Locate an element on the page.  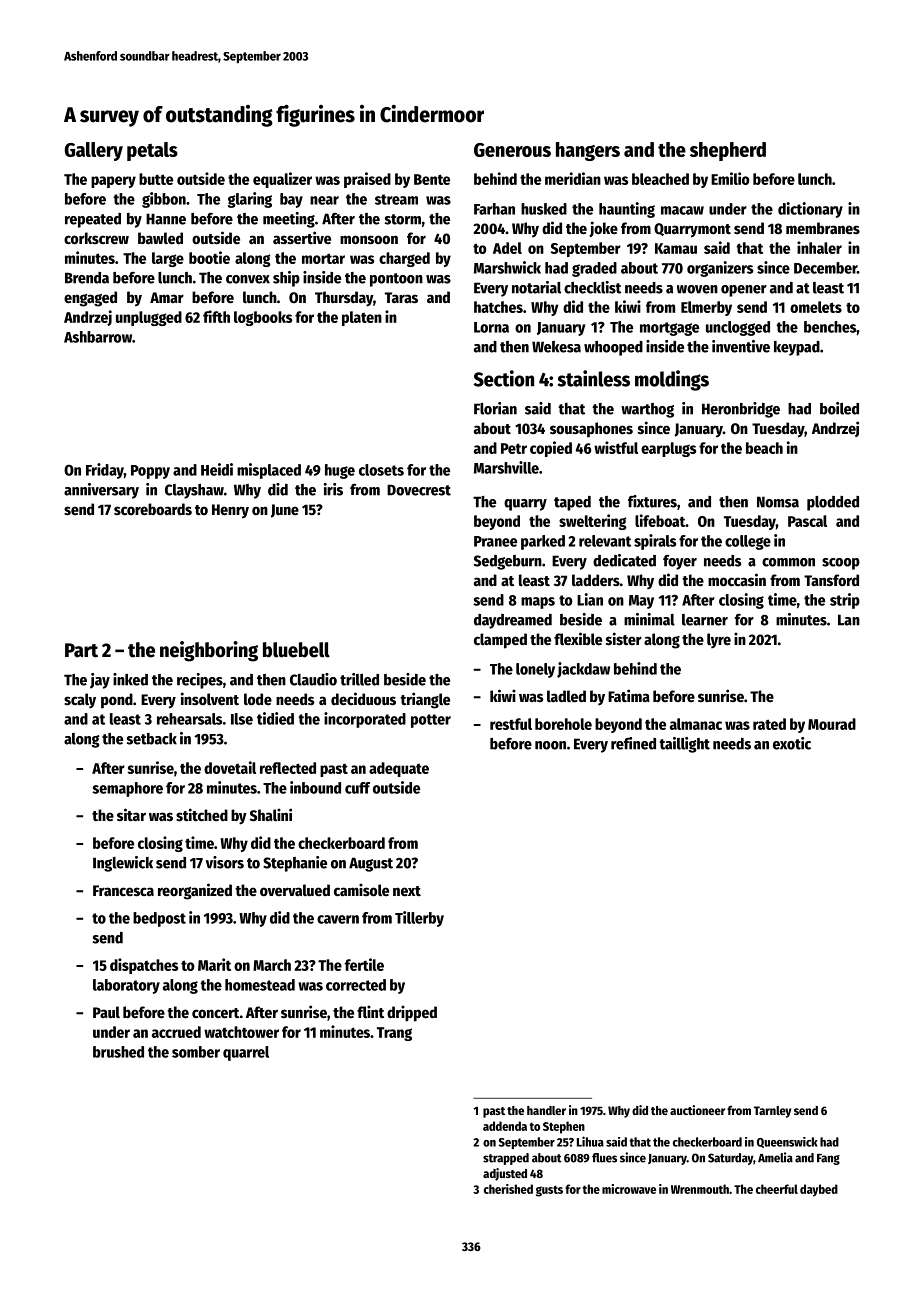
somber is located at coordinates (196, 1052).
